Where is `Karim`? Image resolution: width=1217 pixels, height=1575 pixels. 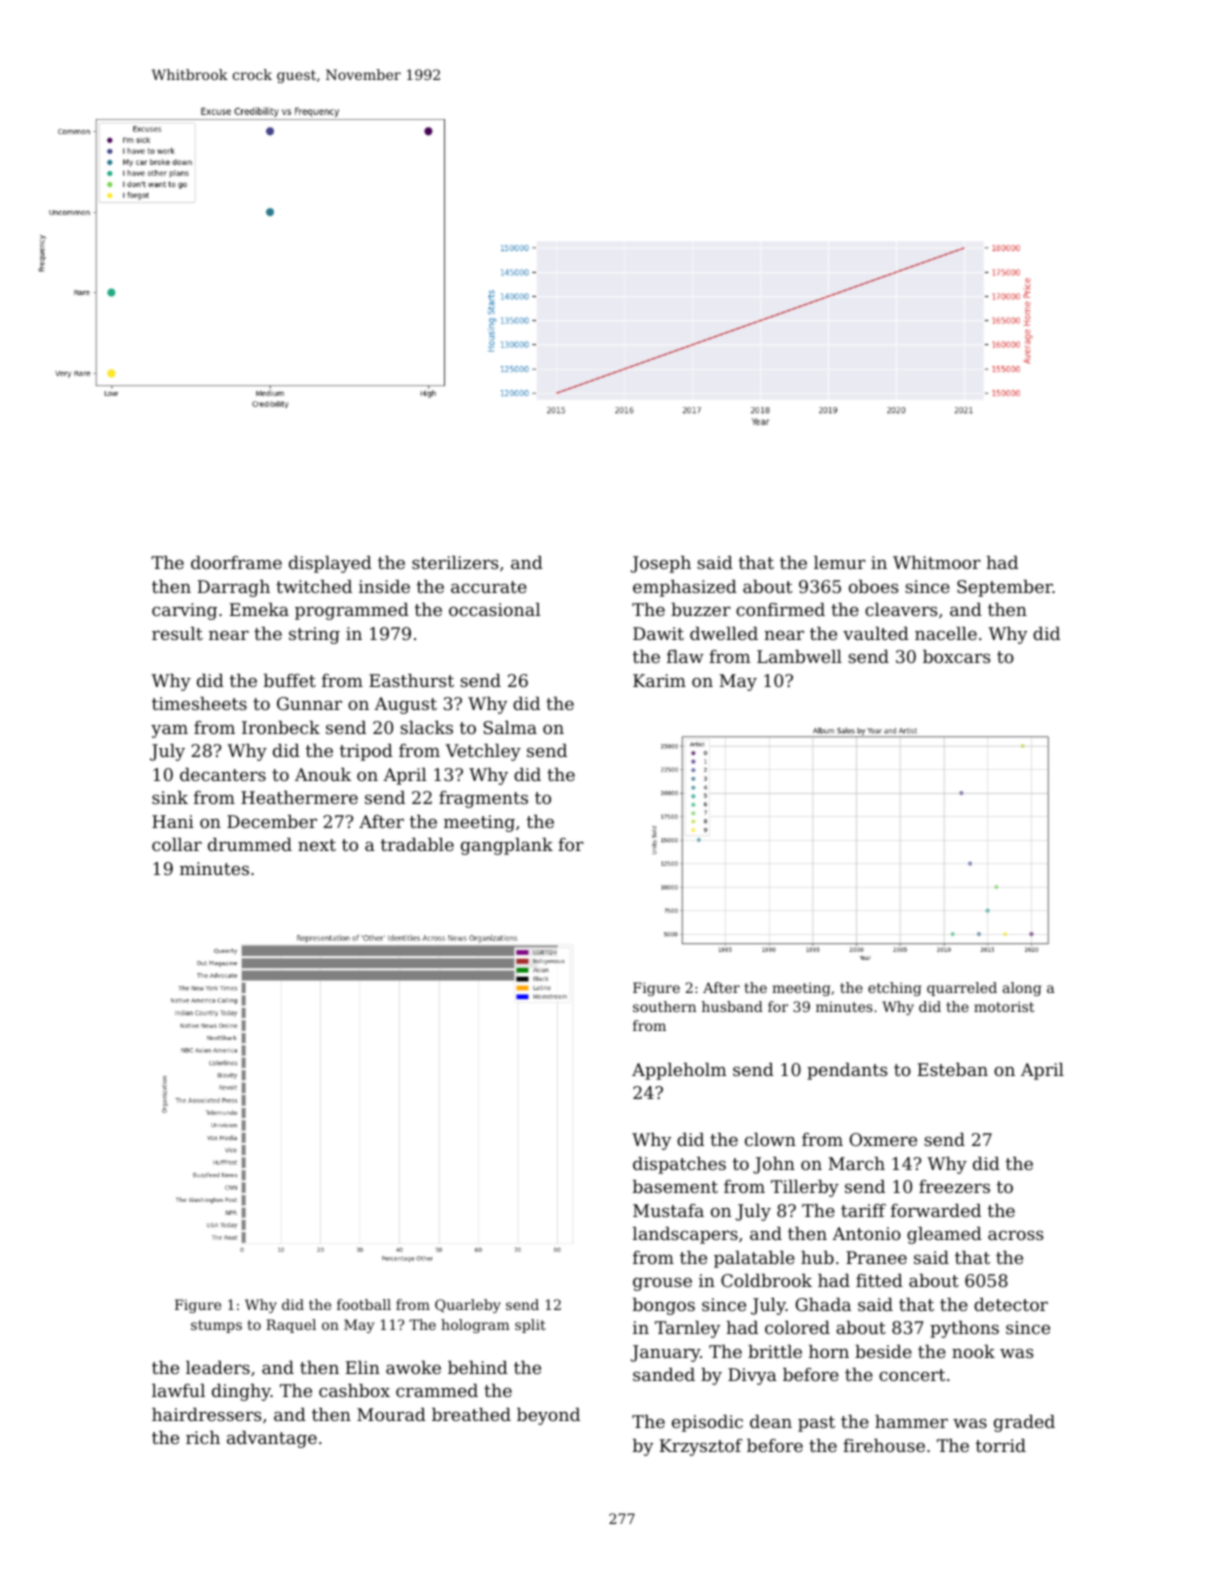
Karim is located at coordinates (659, 680).
